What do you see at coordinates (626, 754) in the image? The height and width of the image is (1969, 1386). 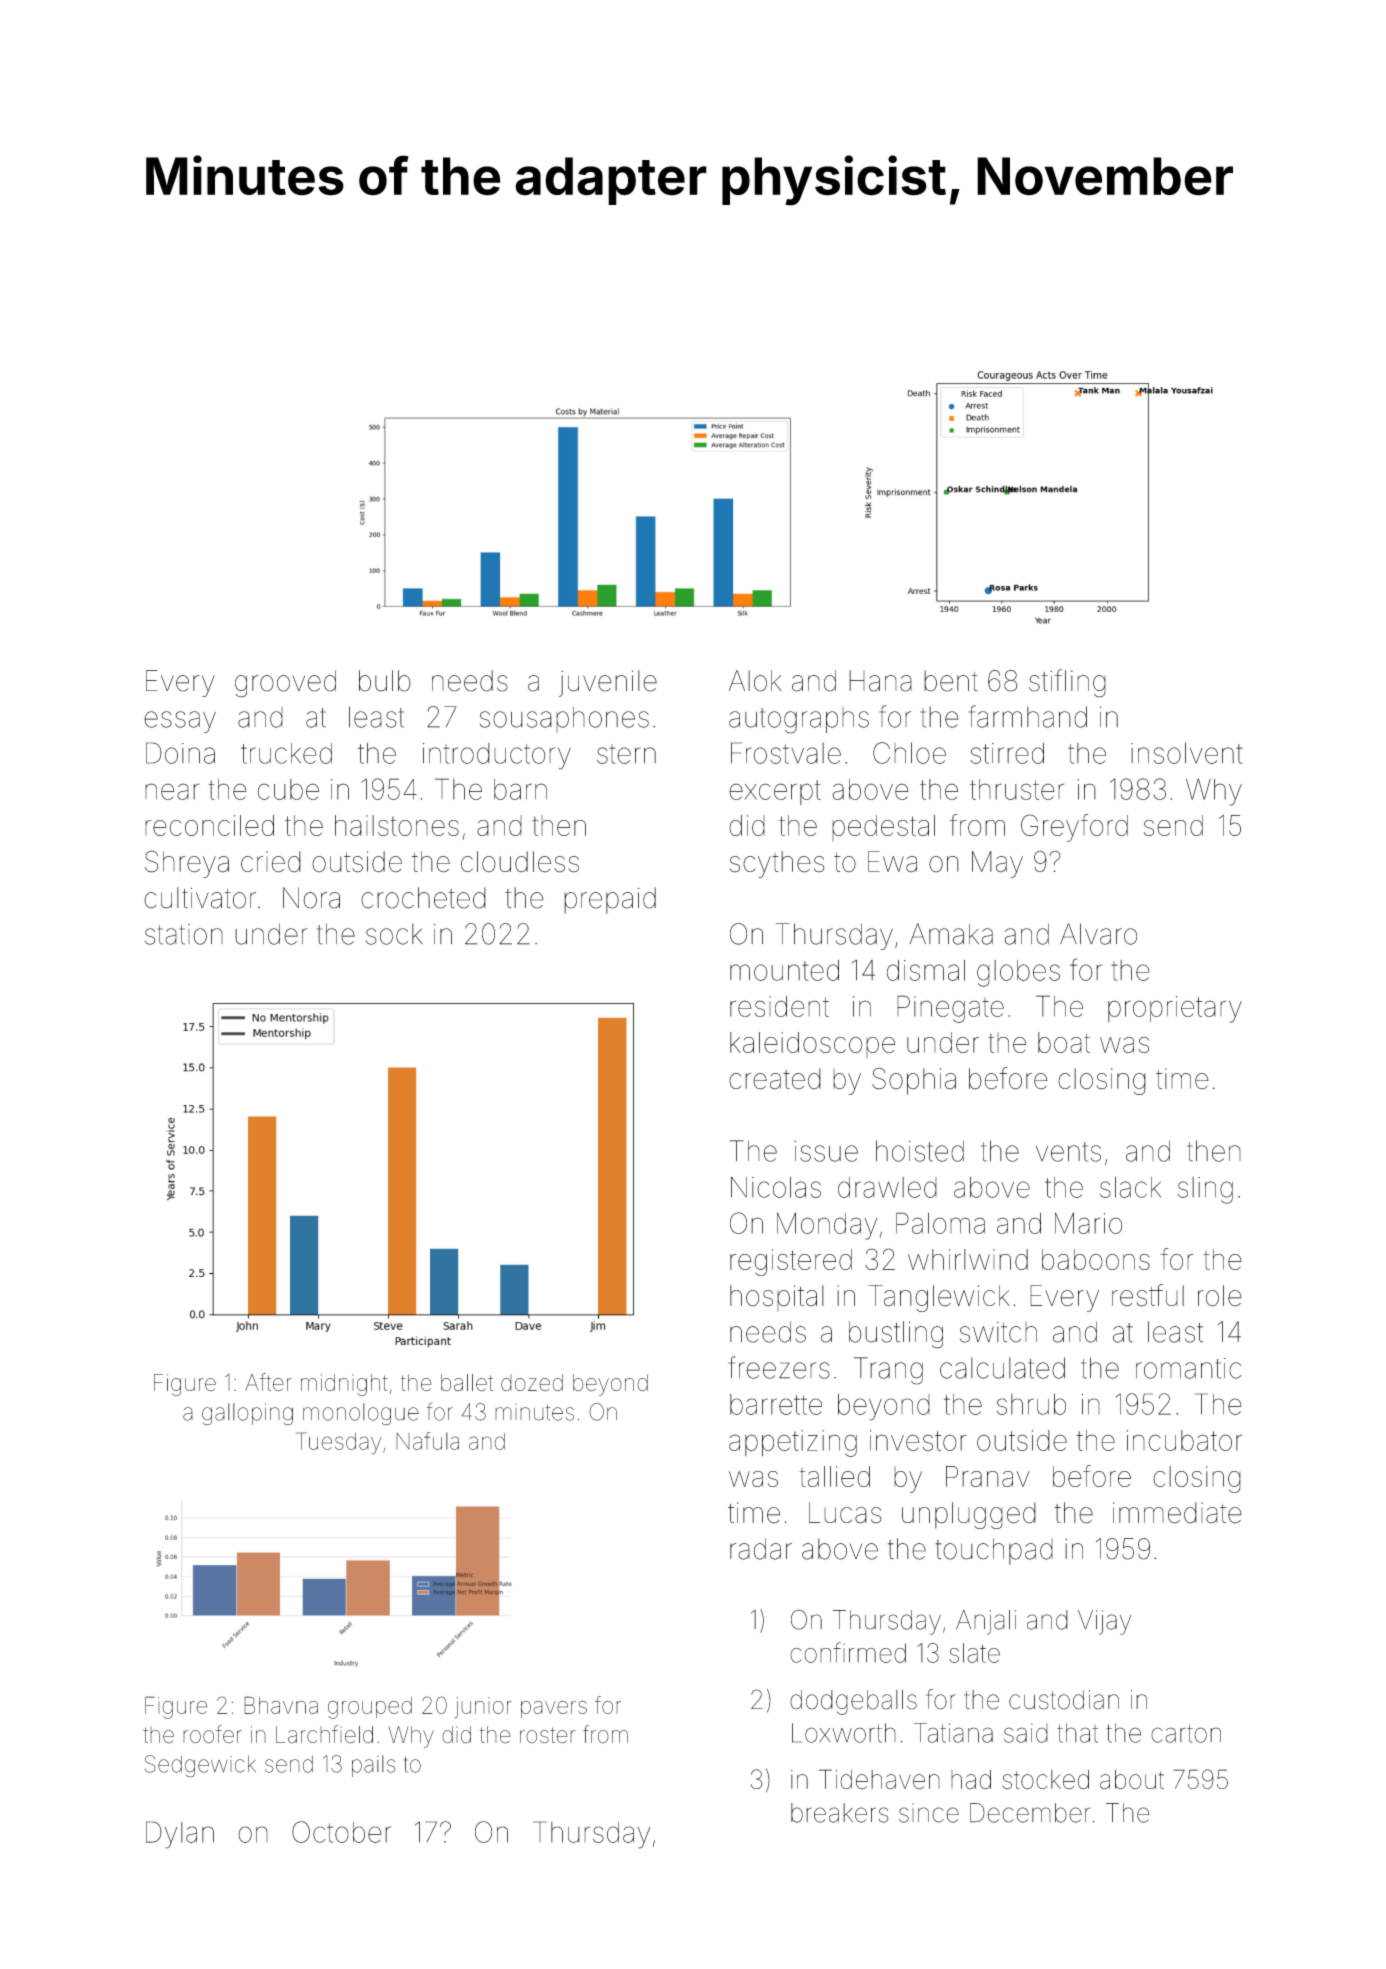 I see `stern` at bounding box center [626, 754].
